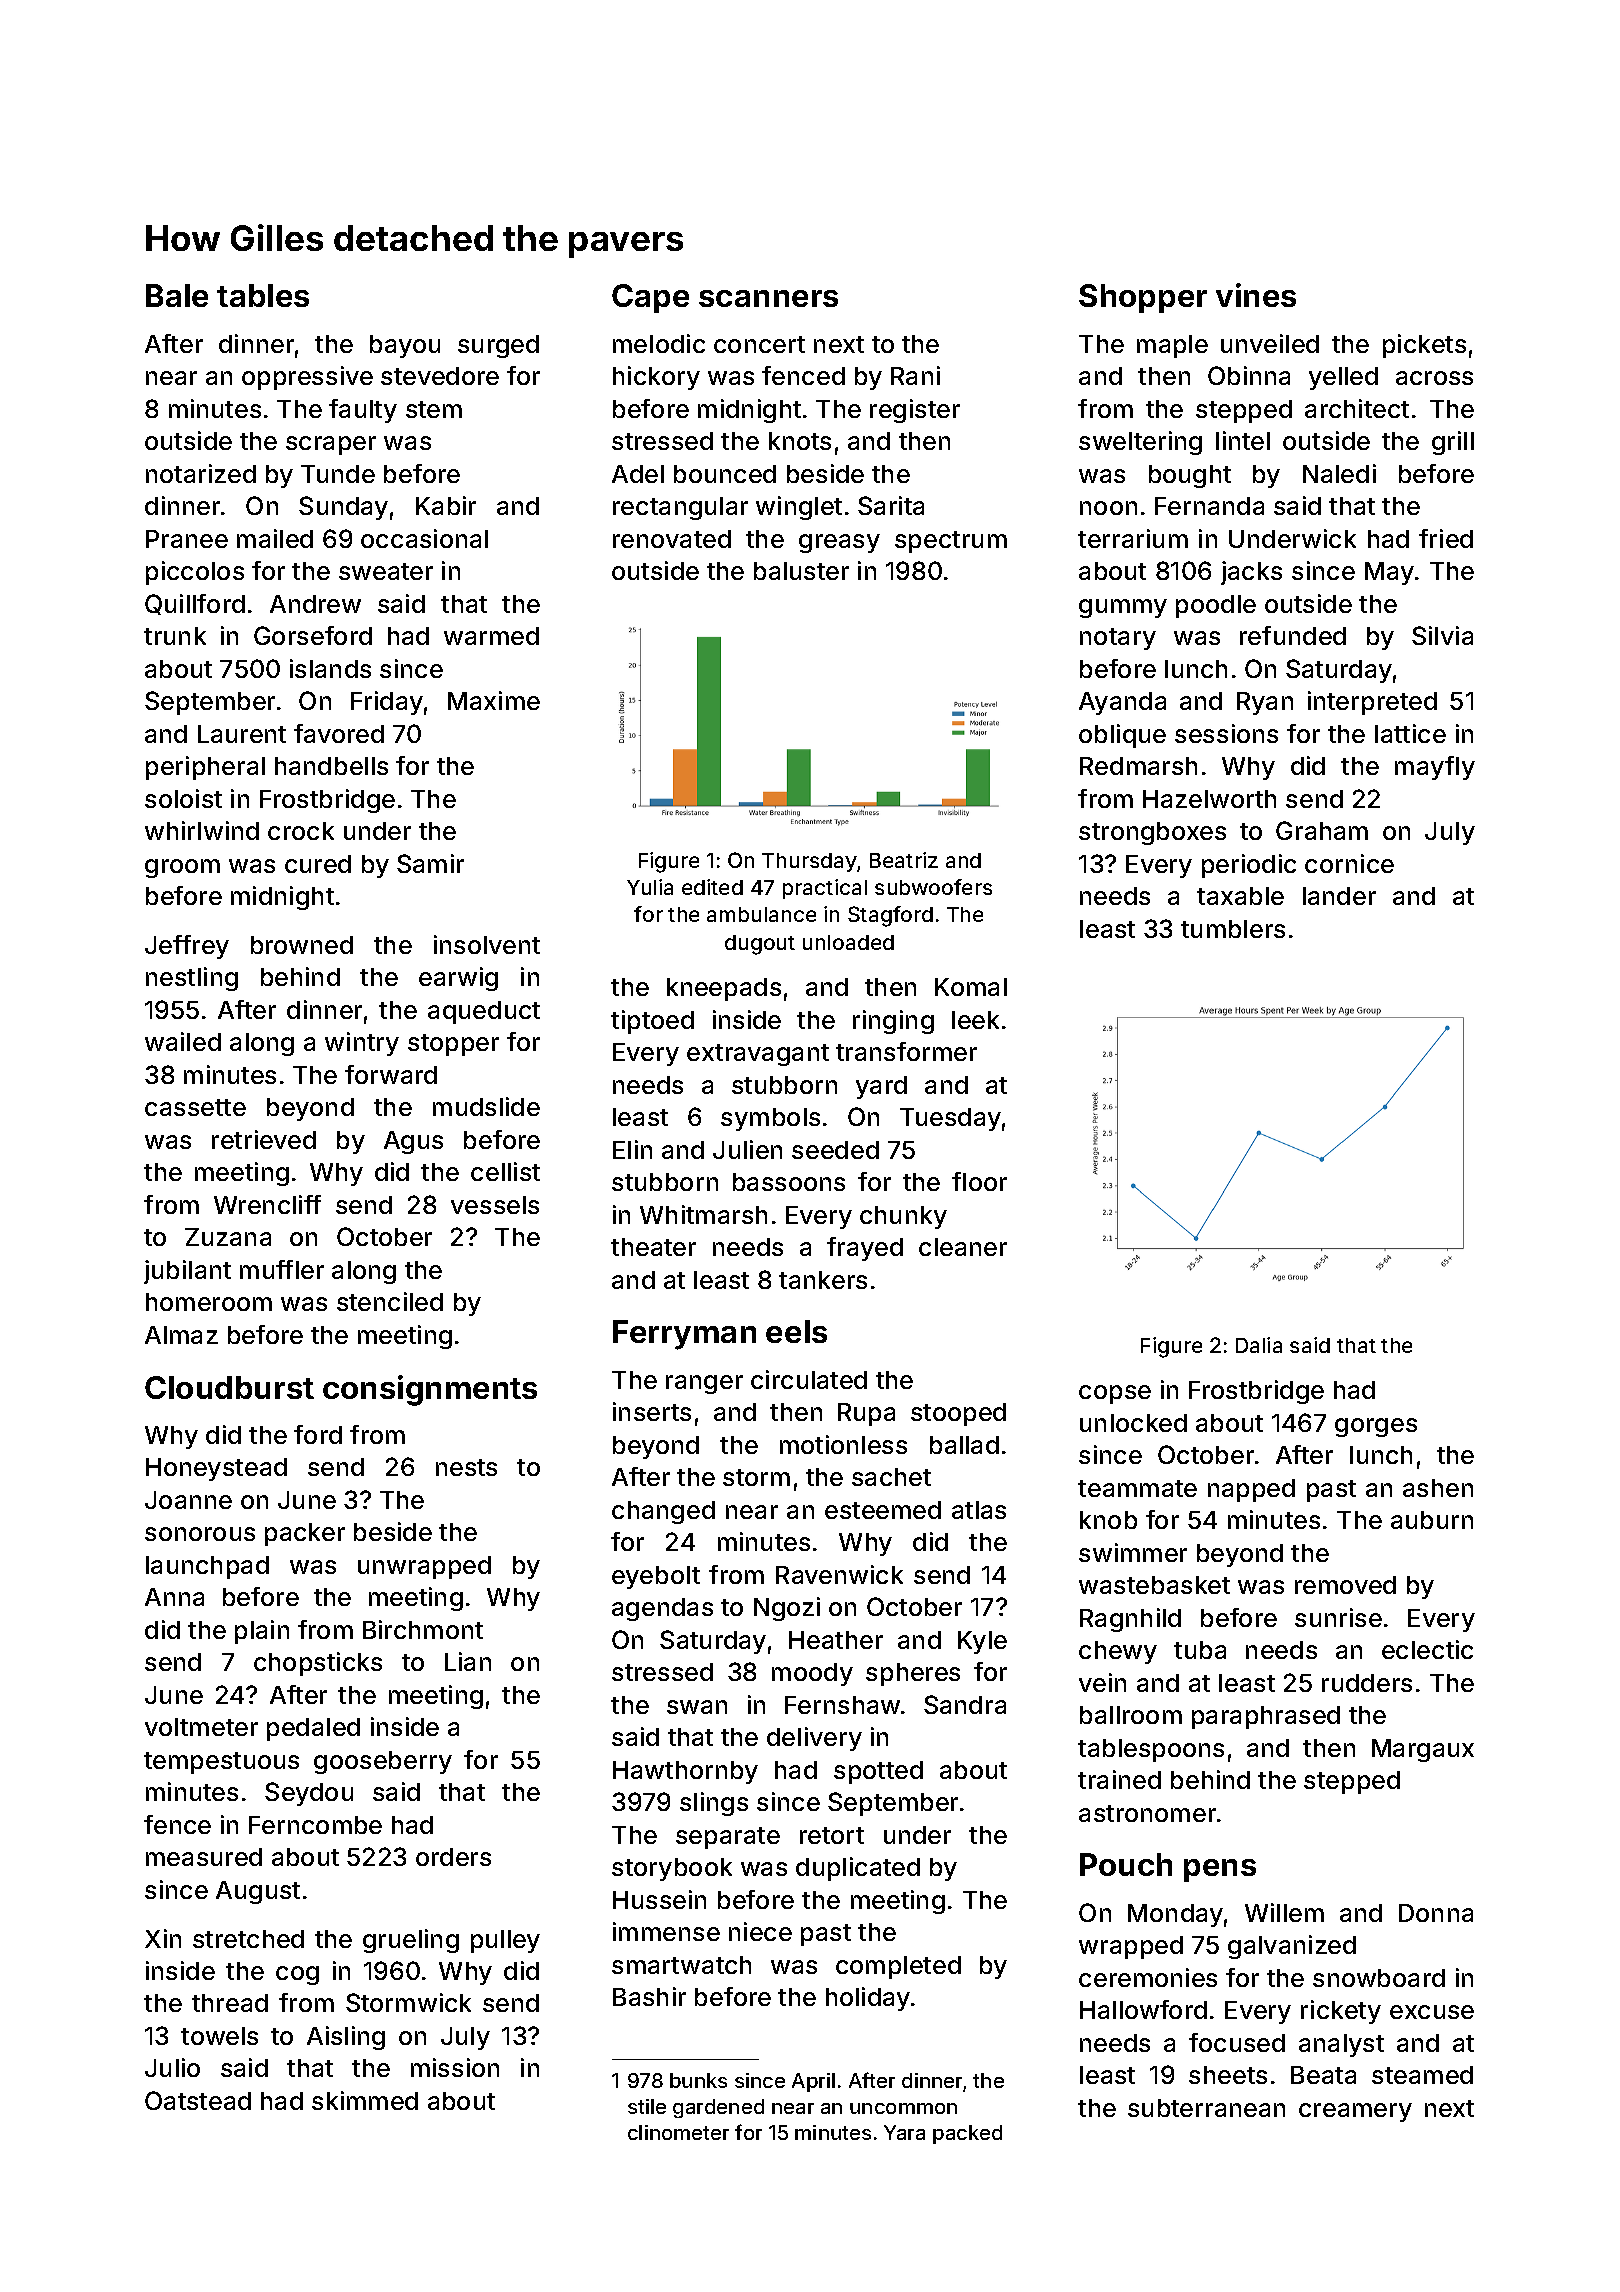  I want to click on extravagant, so click(758, 1055).
